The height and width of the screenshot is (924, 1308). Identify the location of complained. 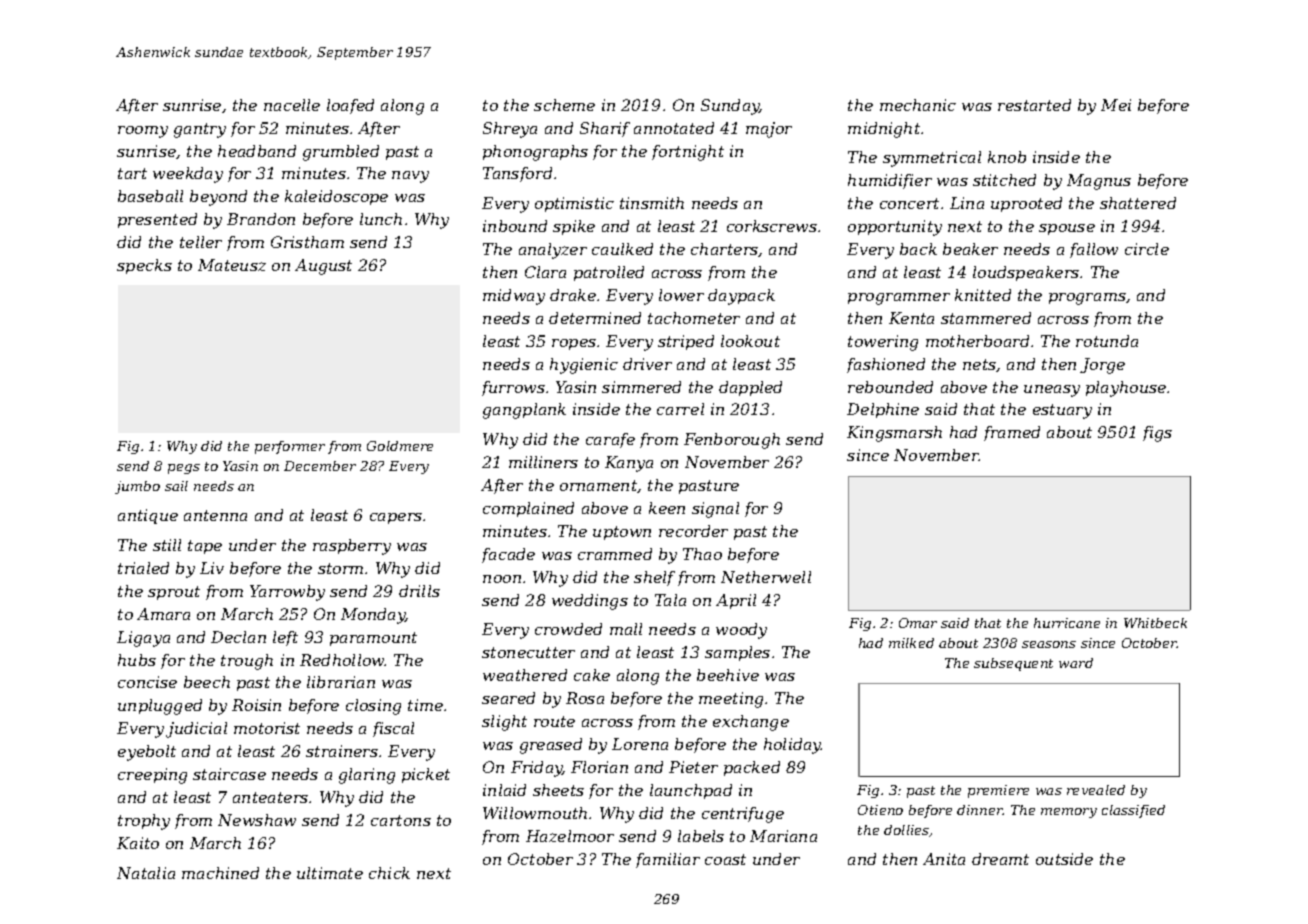
(528, 509).
